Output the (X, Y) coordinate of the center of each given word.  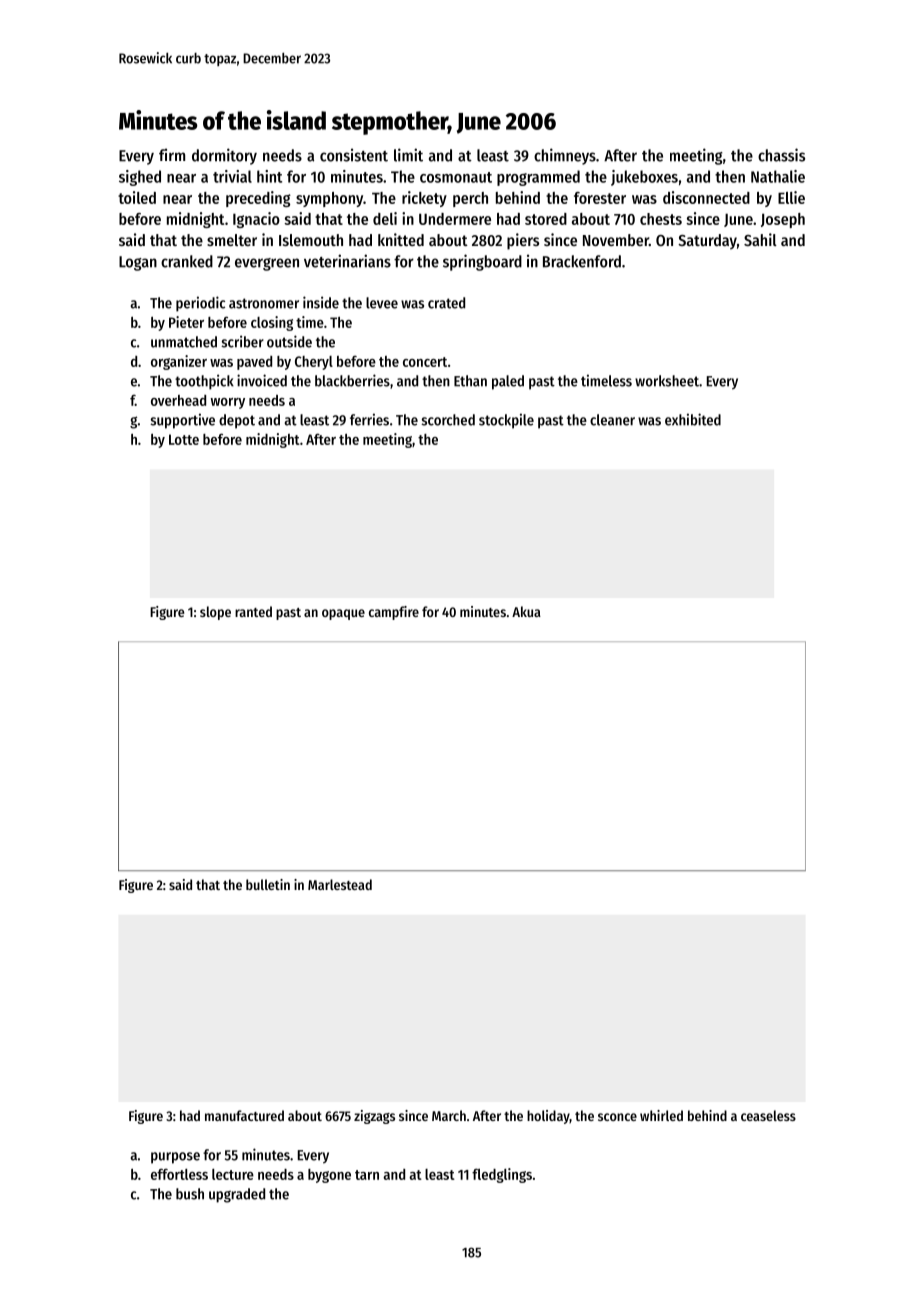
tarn (367, 1175)
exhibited (693, 419)
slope (215, 613)
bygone (329, 1176)
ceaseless (768, 1115)
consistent (354, 155)
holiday (548, 1117)
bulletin (268, 884)
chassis (781, 155)
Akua (526, 611)
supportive (182, 421)
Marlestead (340, 884)
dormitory (224, 156)
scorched (448, 420)
